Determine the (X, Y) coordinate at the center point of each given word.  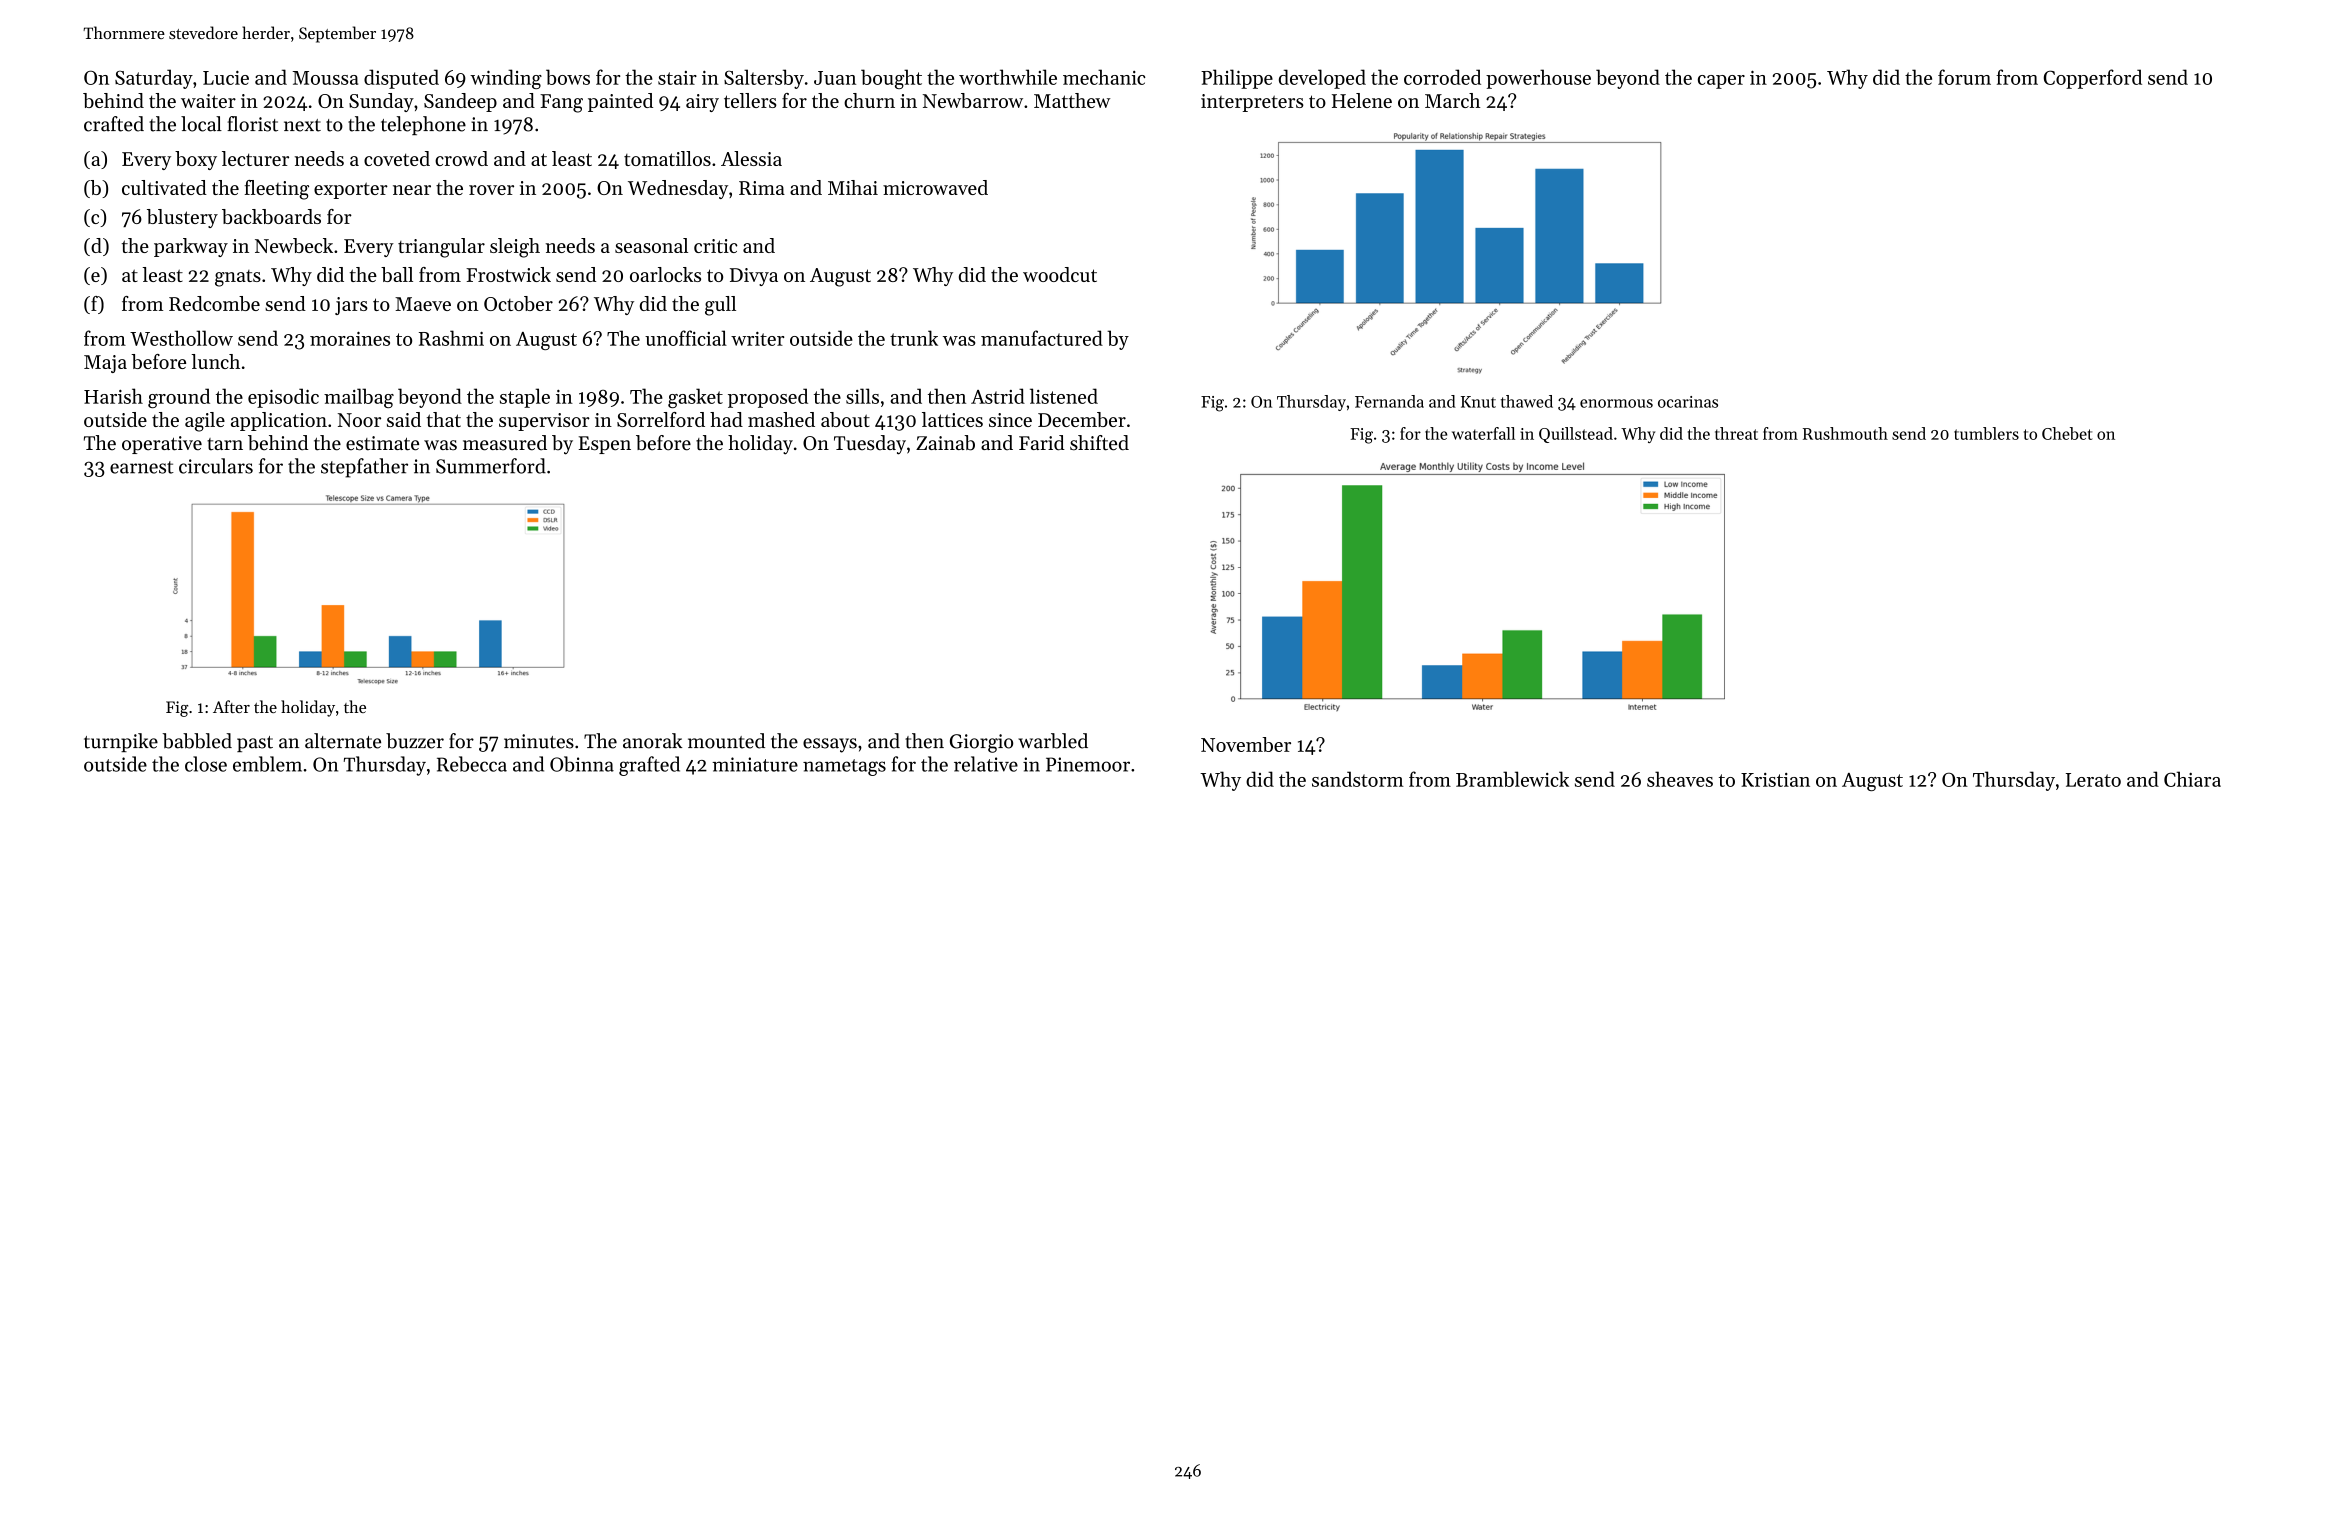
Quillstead (1576, 435)
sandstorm (1358, 779)
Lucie (226, 78)
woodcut (1060, 274)
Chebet (2067, 433)
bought (891, 79)
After (231, 706)
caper (1721, 82)
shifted (1099, 443)
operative (162, 445)
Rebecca (472, 764)
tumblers (1986, 433)
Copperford (2093, 79)
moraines (350, 338)
